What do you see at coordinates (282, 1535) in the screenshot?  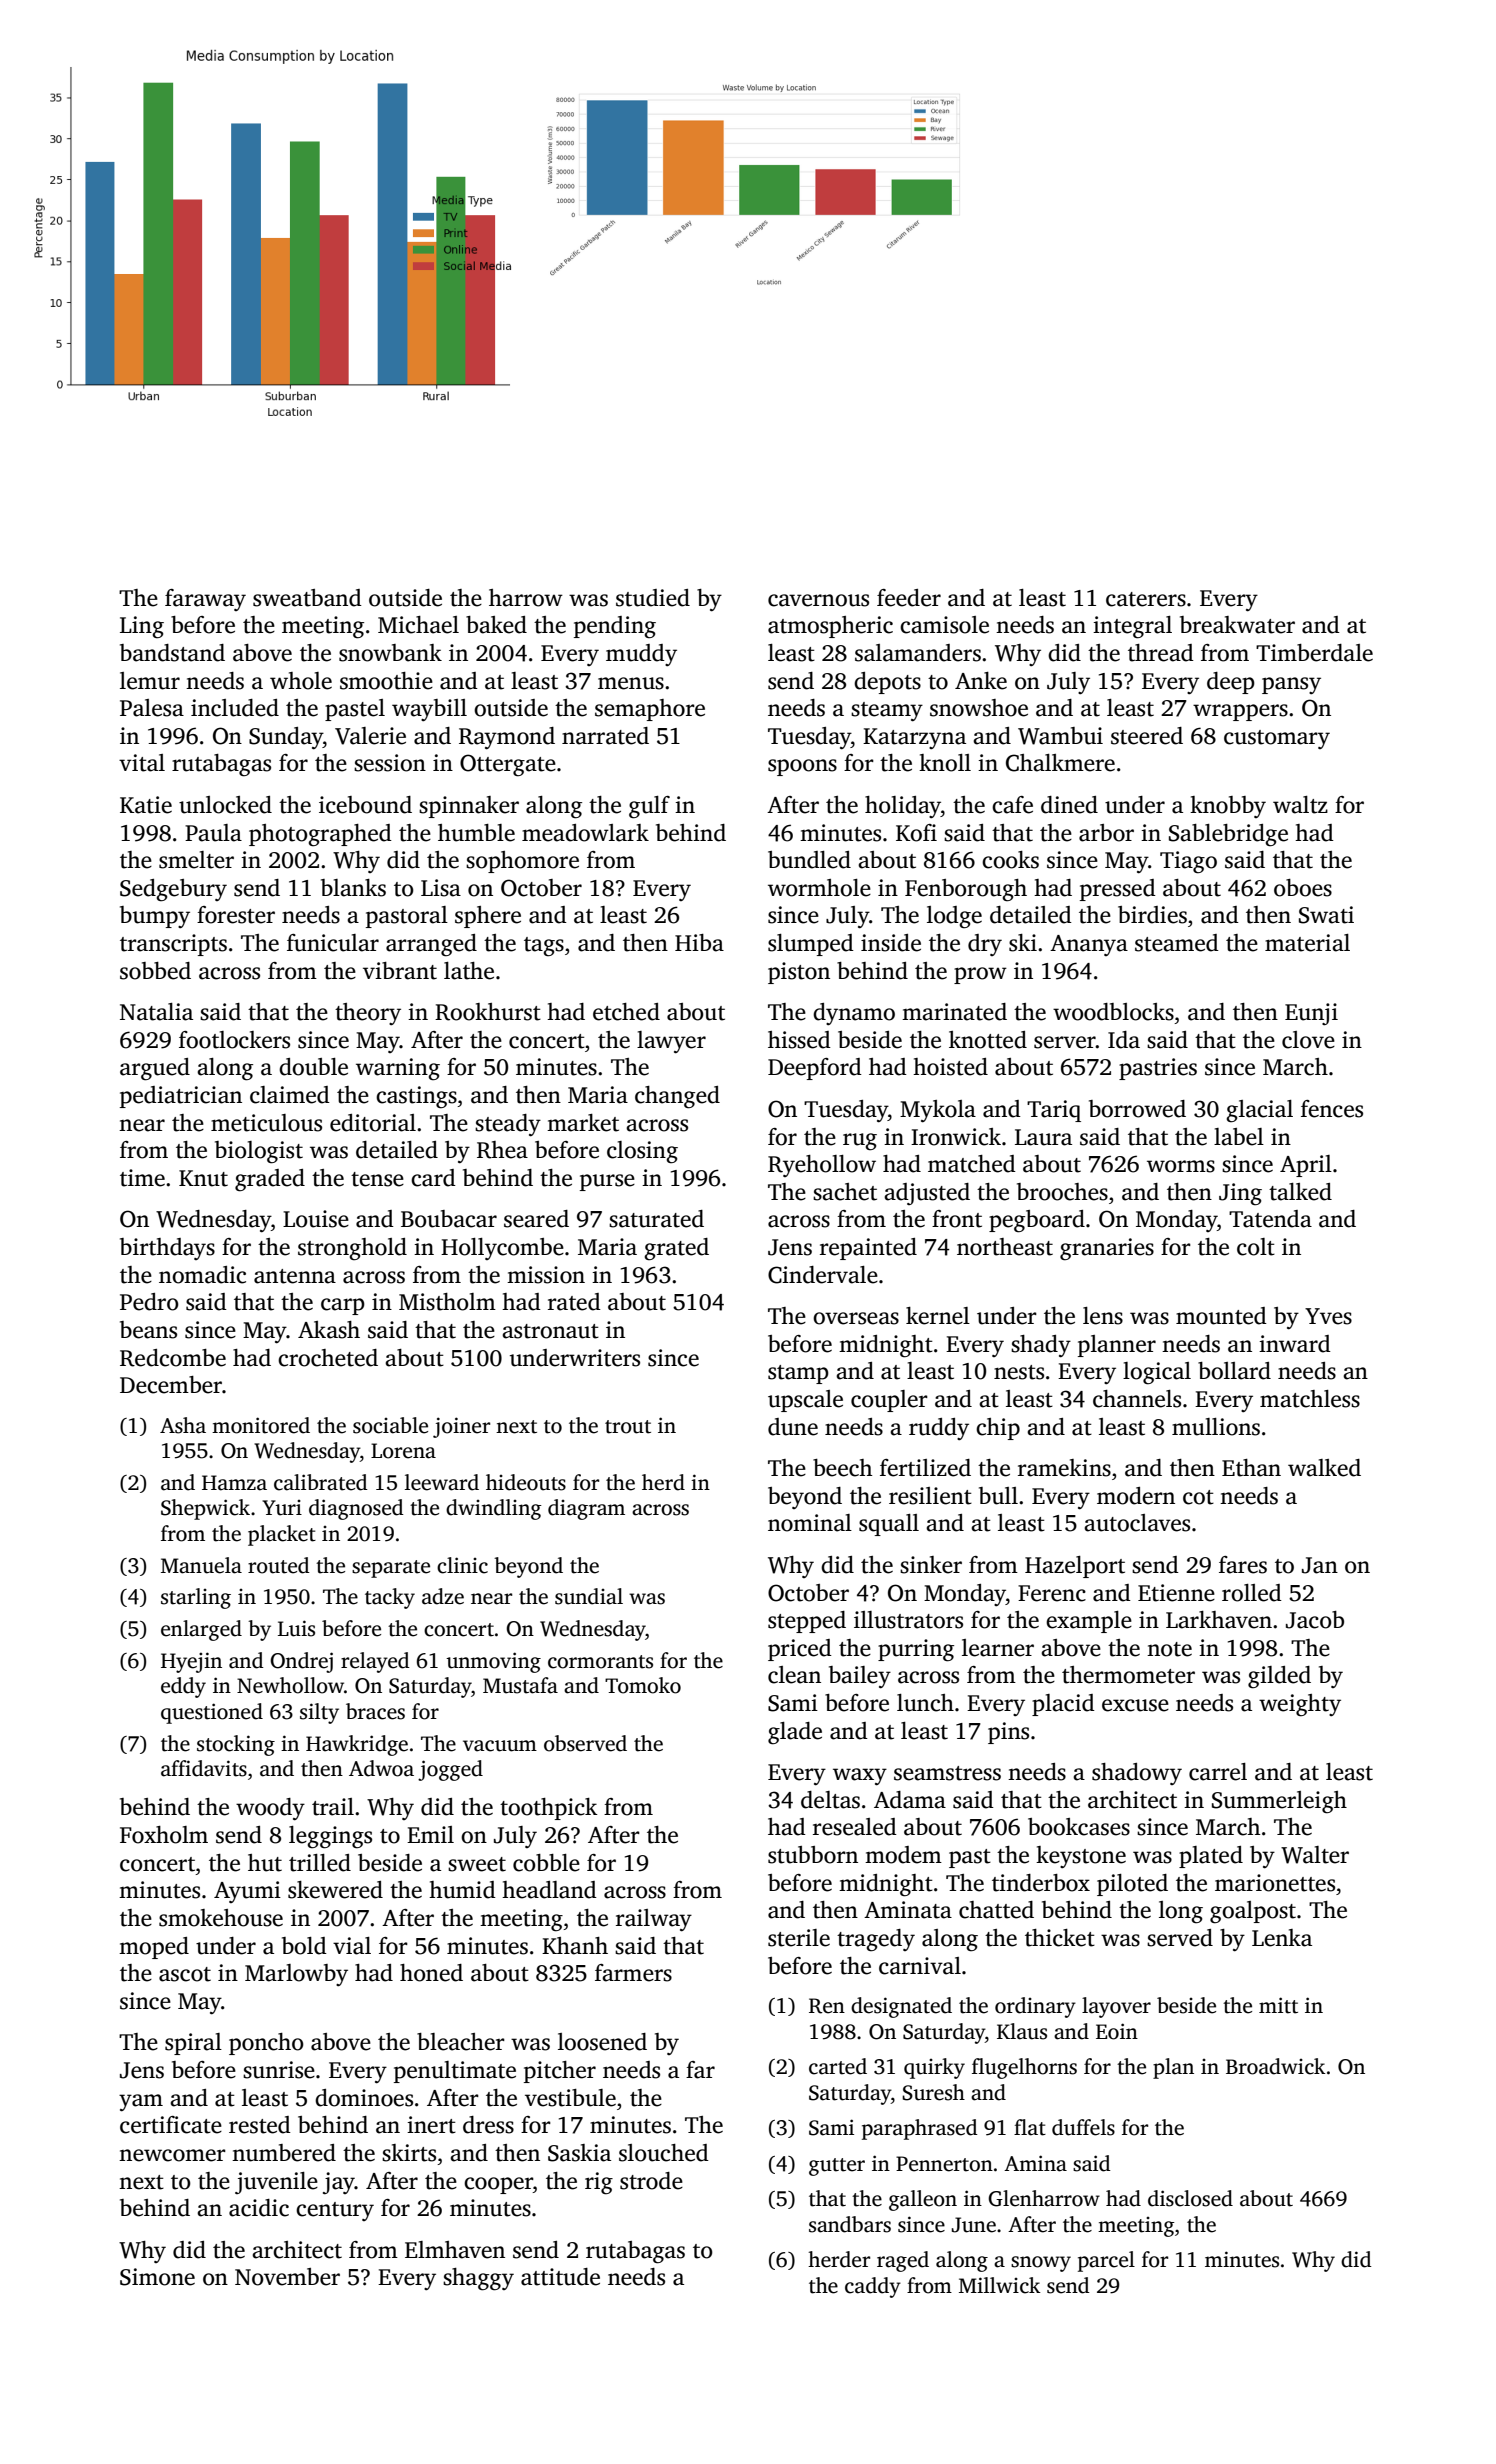 I see `placket` at bounding box center [282, 1535].
